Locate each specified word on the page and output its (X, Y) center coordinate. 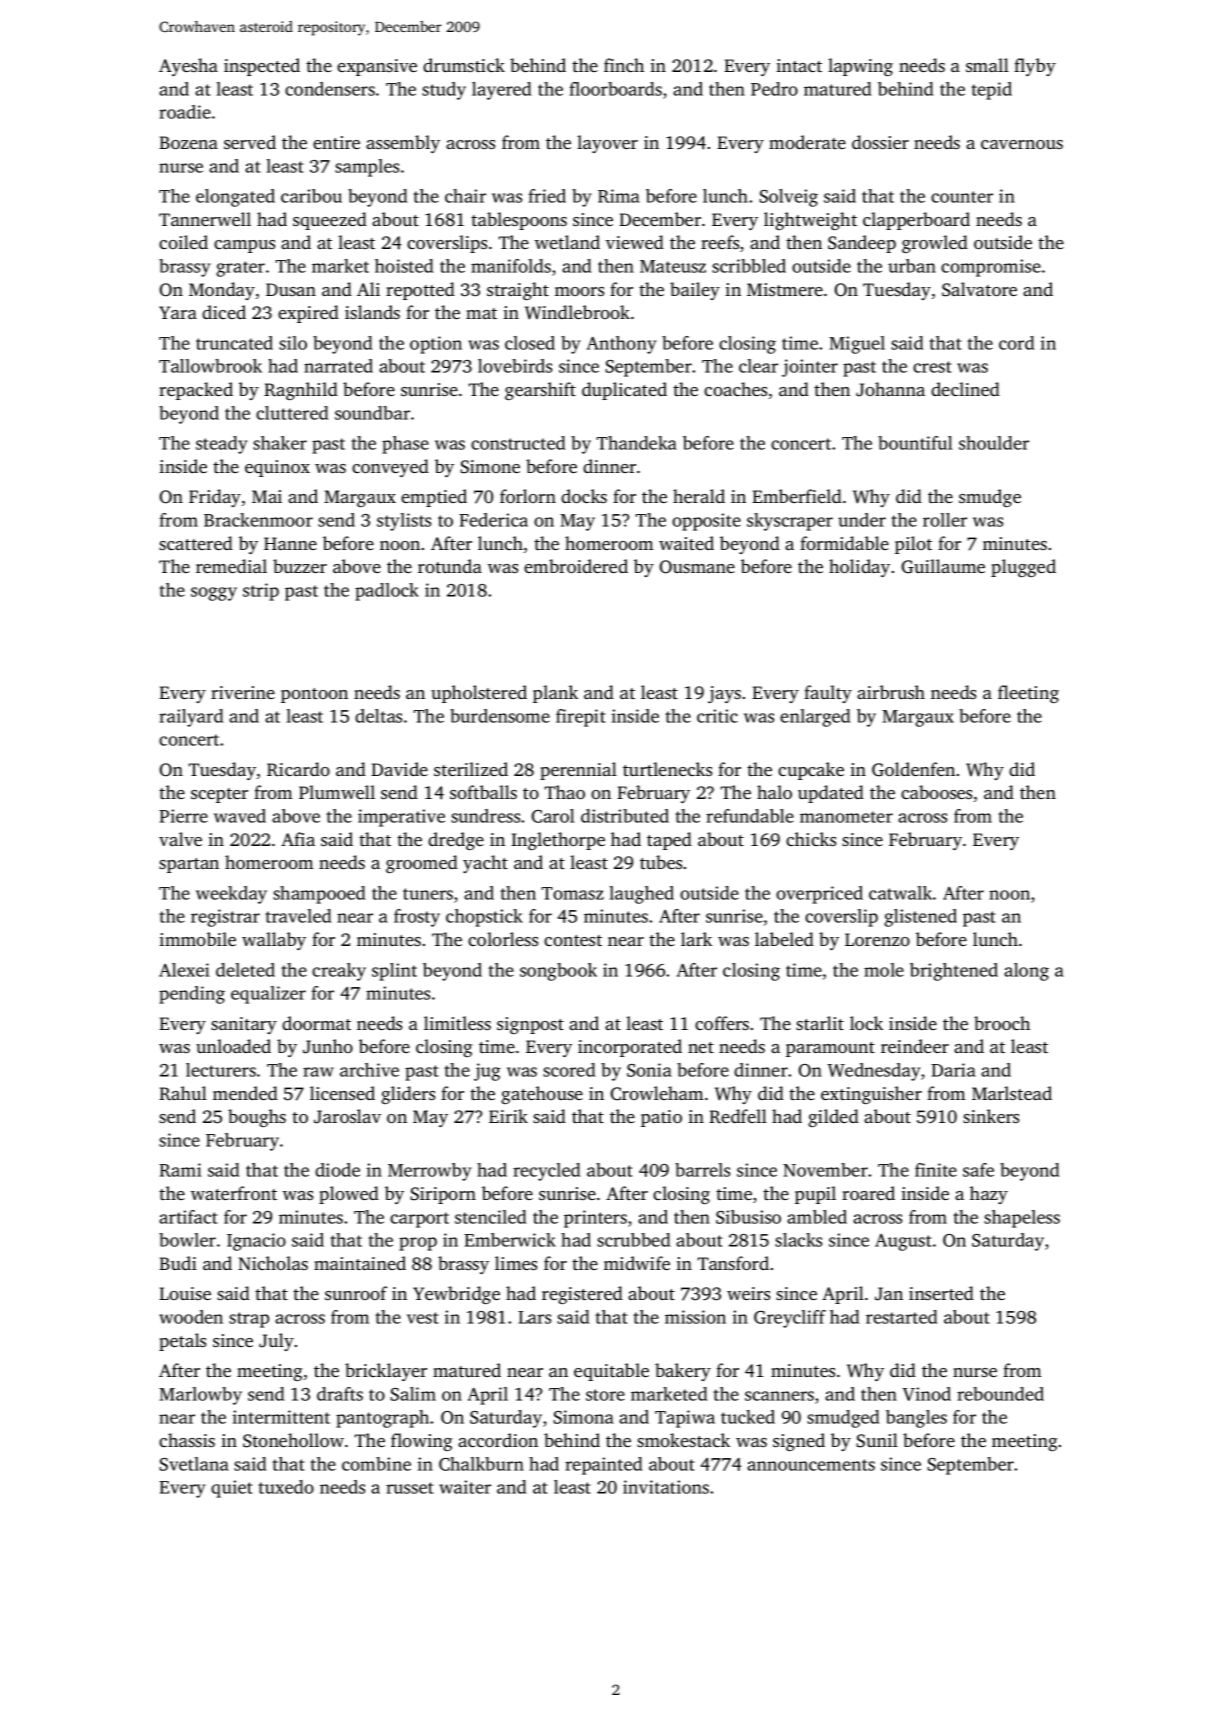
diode (337, 1170)
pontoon (314, 695)
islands (372, 312)
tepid (991, 91)
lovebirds (515, 366)
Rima (619, 196)
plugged (1023, 568)
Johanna (890, 389)
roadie (185, 112)
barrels (702, 1170)
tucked (748, 1417)
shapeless (1022, 1219)
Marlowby (200, 1396)
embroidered (576, 566)
